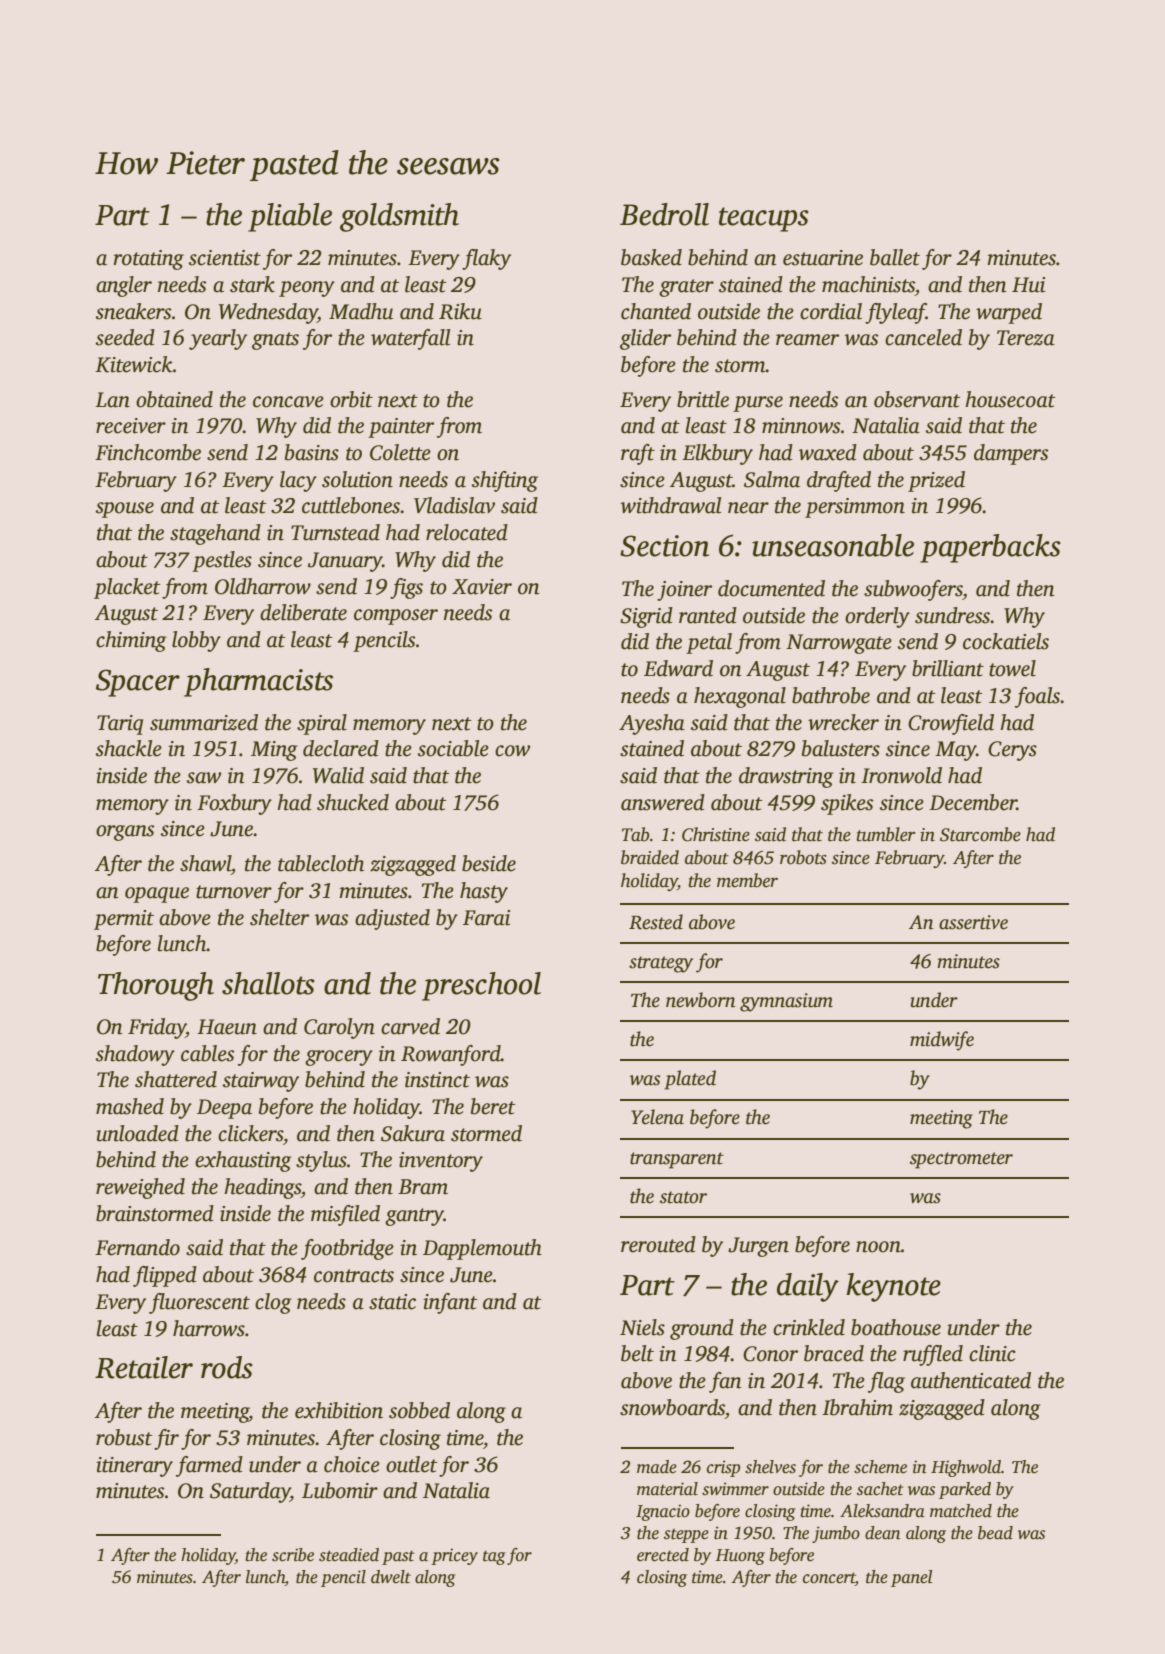  Describe the element at coordinates (293, 1555) in the page. I see `scribe` at that location.
